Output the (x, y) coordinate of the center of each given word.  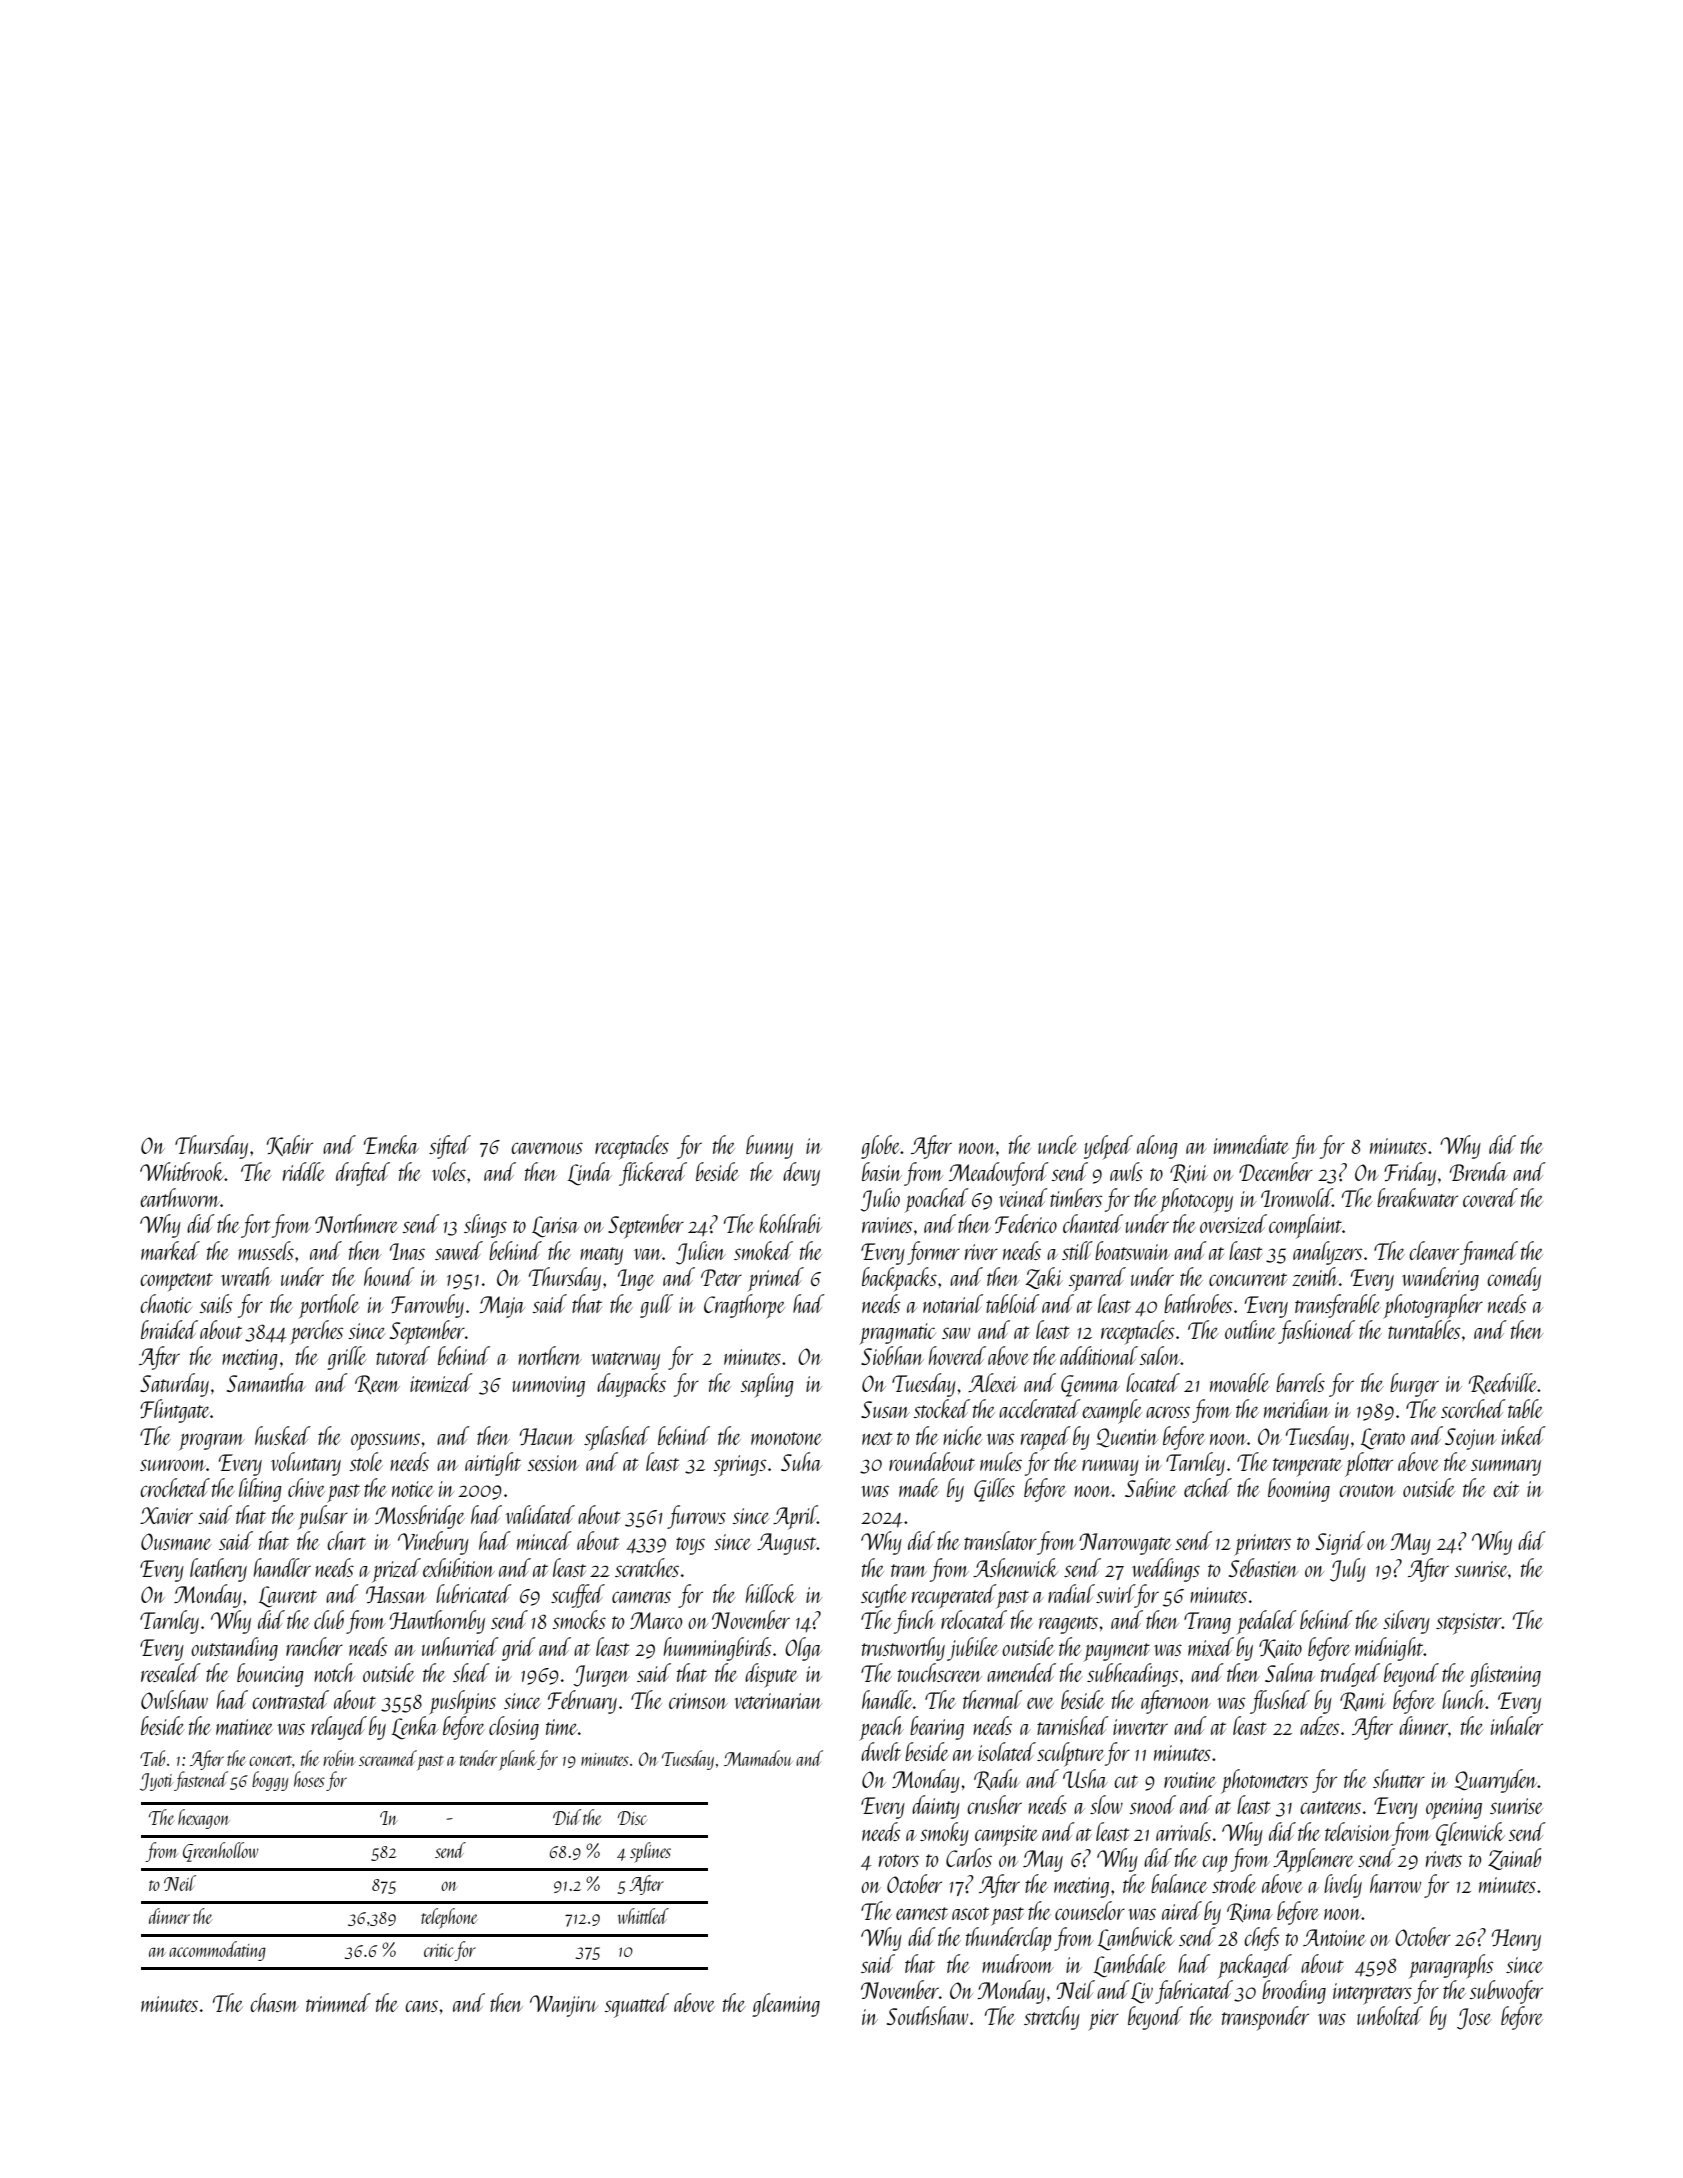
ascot (970, 1913)
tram (909, 1570)
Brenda (1478, 1171)
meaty (601, 1256)
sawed (459, 1250)
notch (334, 1672)
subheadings (1132, 1675)
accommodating (217, 1951)
